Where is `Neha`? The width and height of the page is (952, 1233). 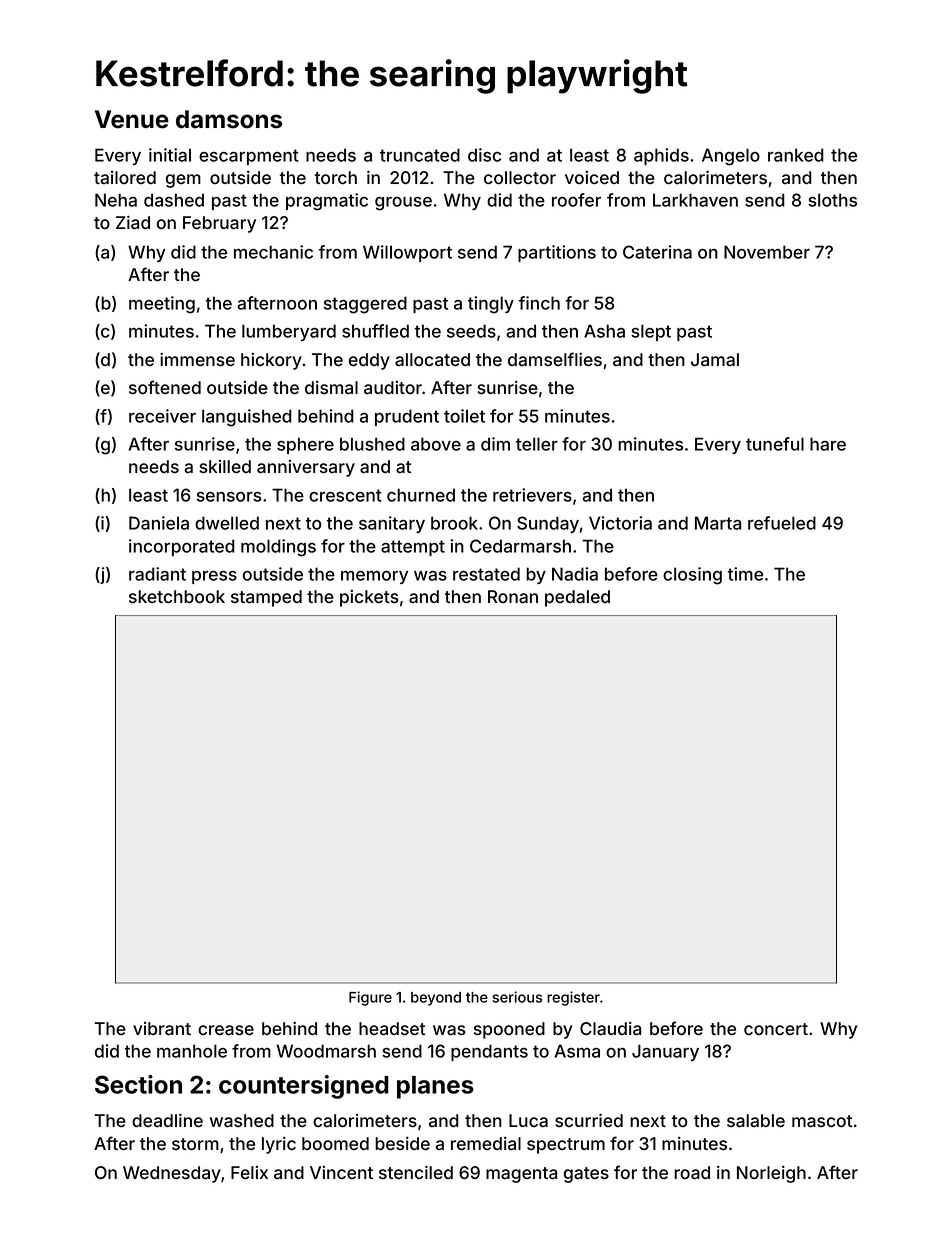
Neha is located at coordinates (116, 200).
